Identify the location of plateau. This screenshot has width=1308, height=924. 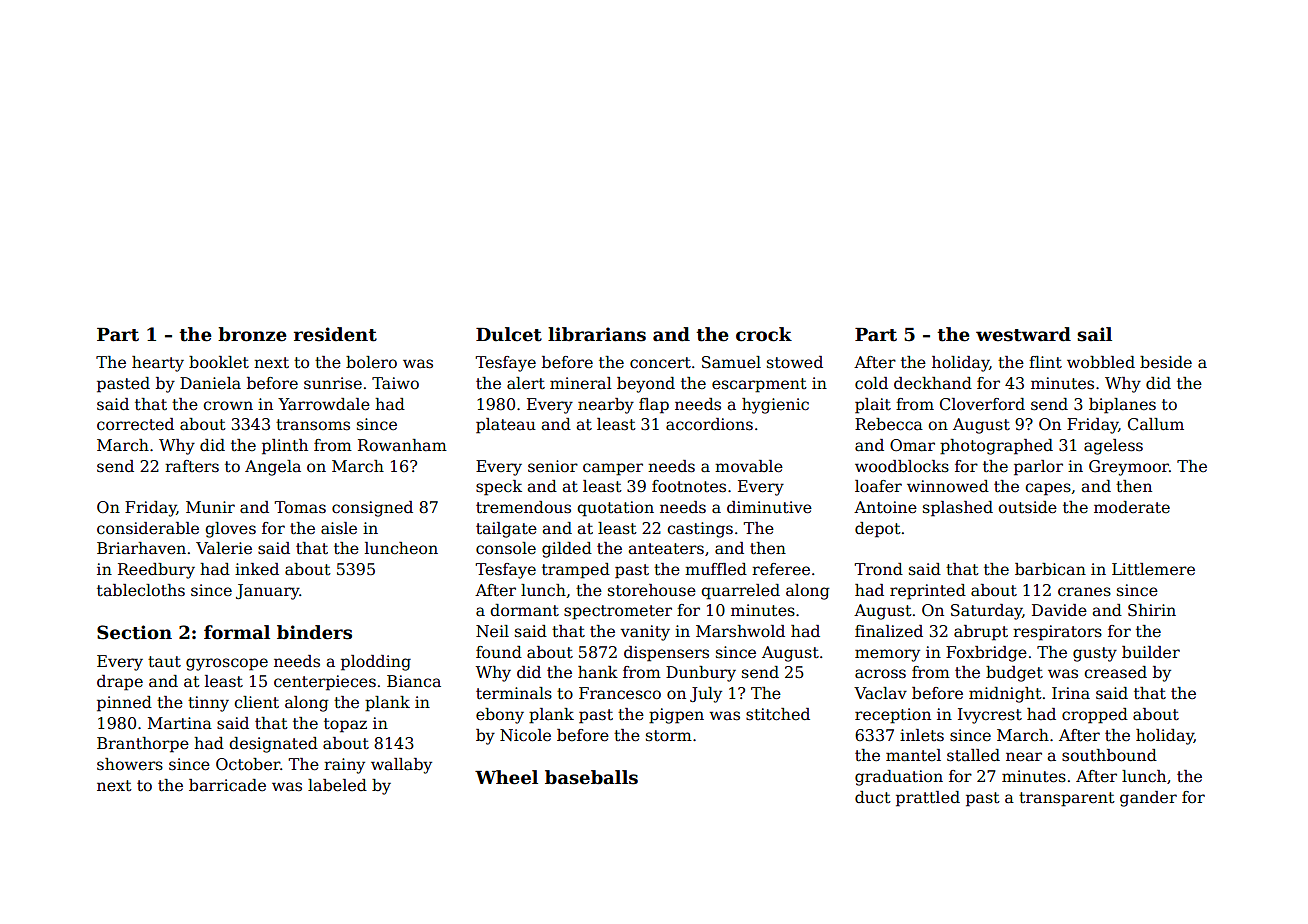
(506, 426).
